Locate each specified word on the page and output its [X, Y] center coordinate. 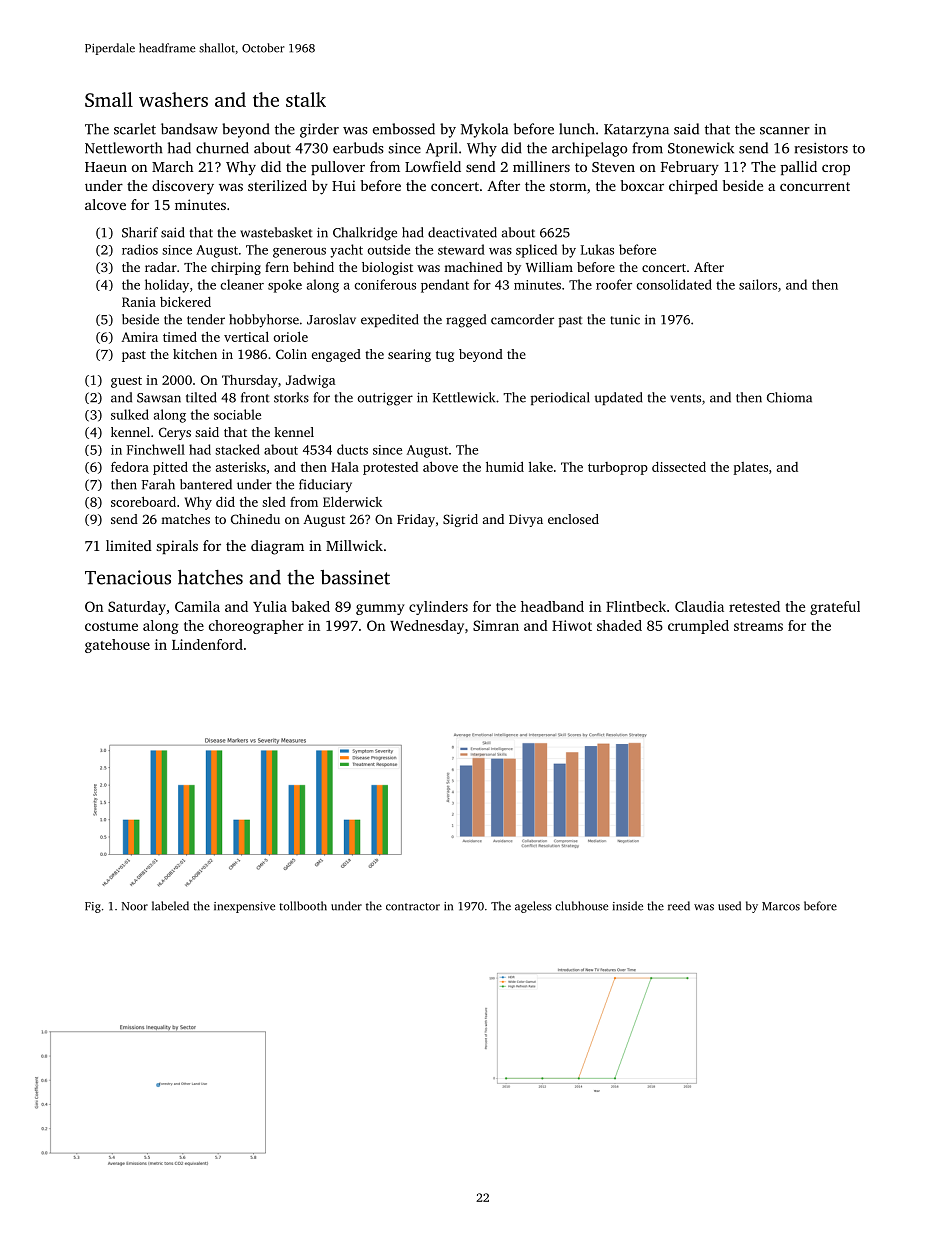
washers [173, 99]
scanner [785, 131]
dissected [679, 467]
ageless [533, 907]
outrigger [385, 399]
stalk [306, 99]
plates [750, 468]
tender [206, 319]
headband [552, 606]
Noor [135, 906]
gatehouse [117, 646]
